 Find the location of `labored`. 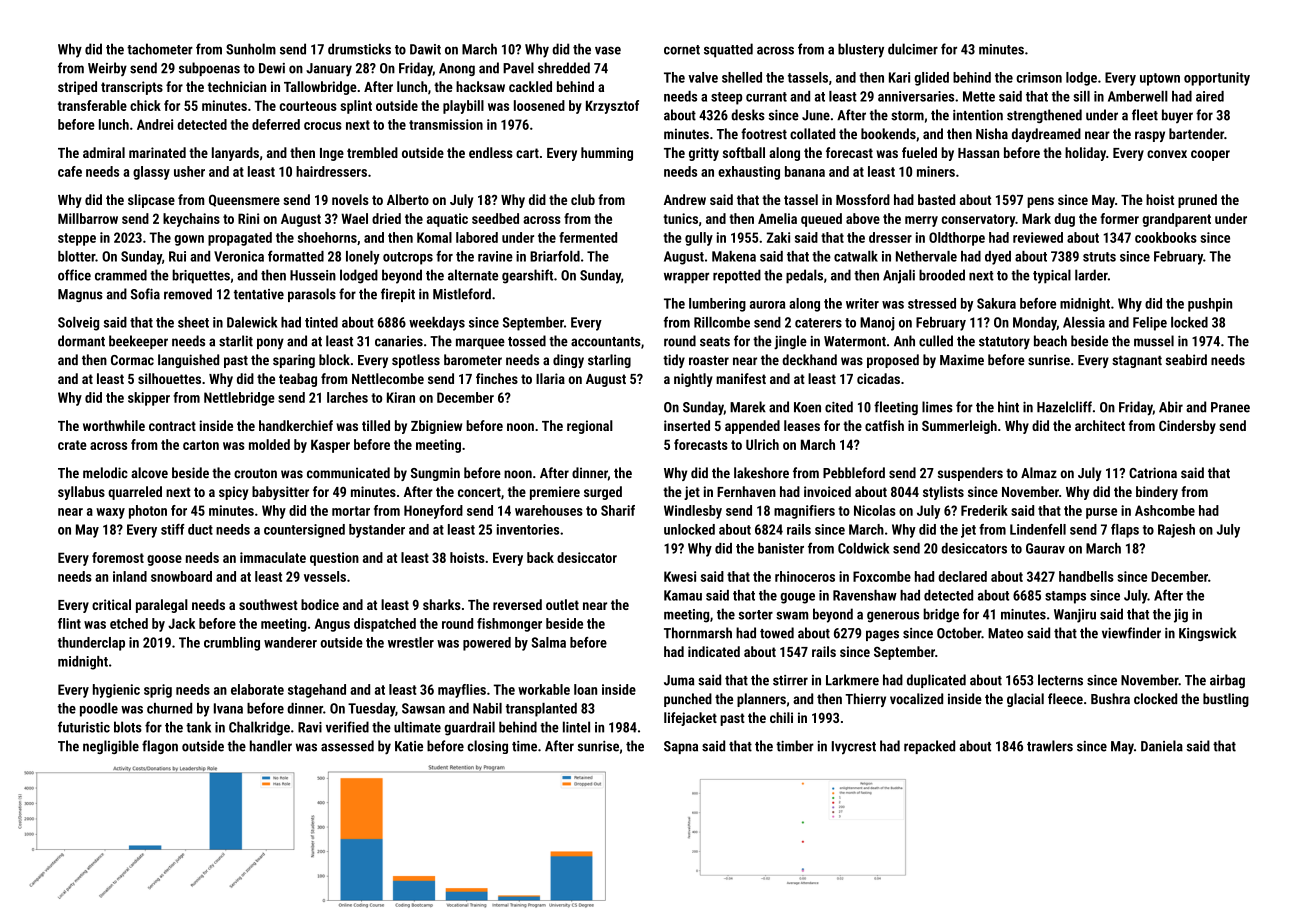

labored is located at coordinates (477, 237).
